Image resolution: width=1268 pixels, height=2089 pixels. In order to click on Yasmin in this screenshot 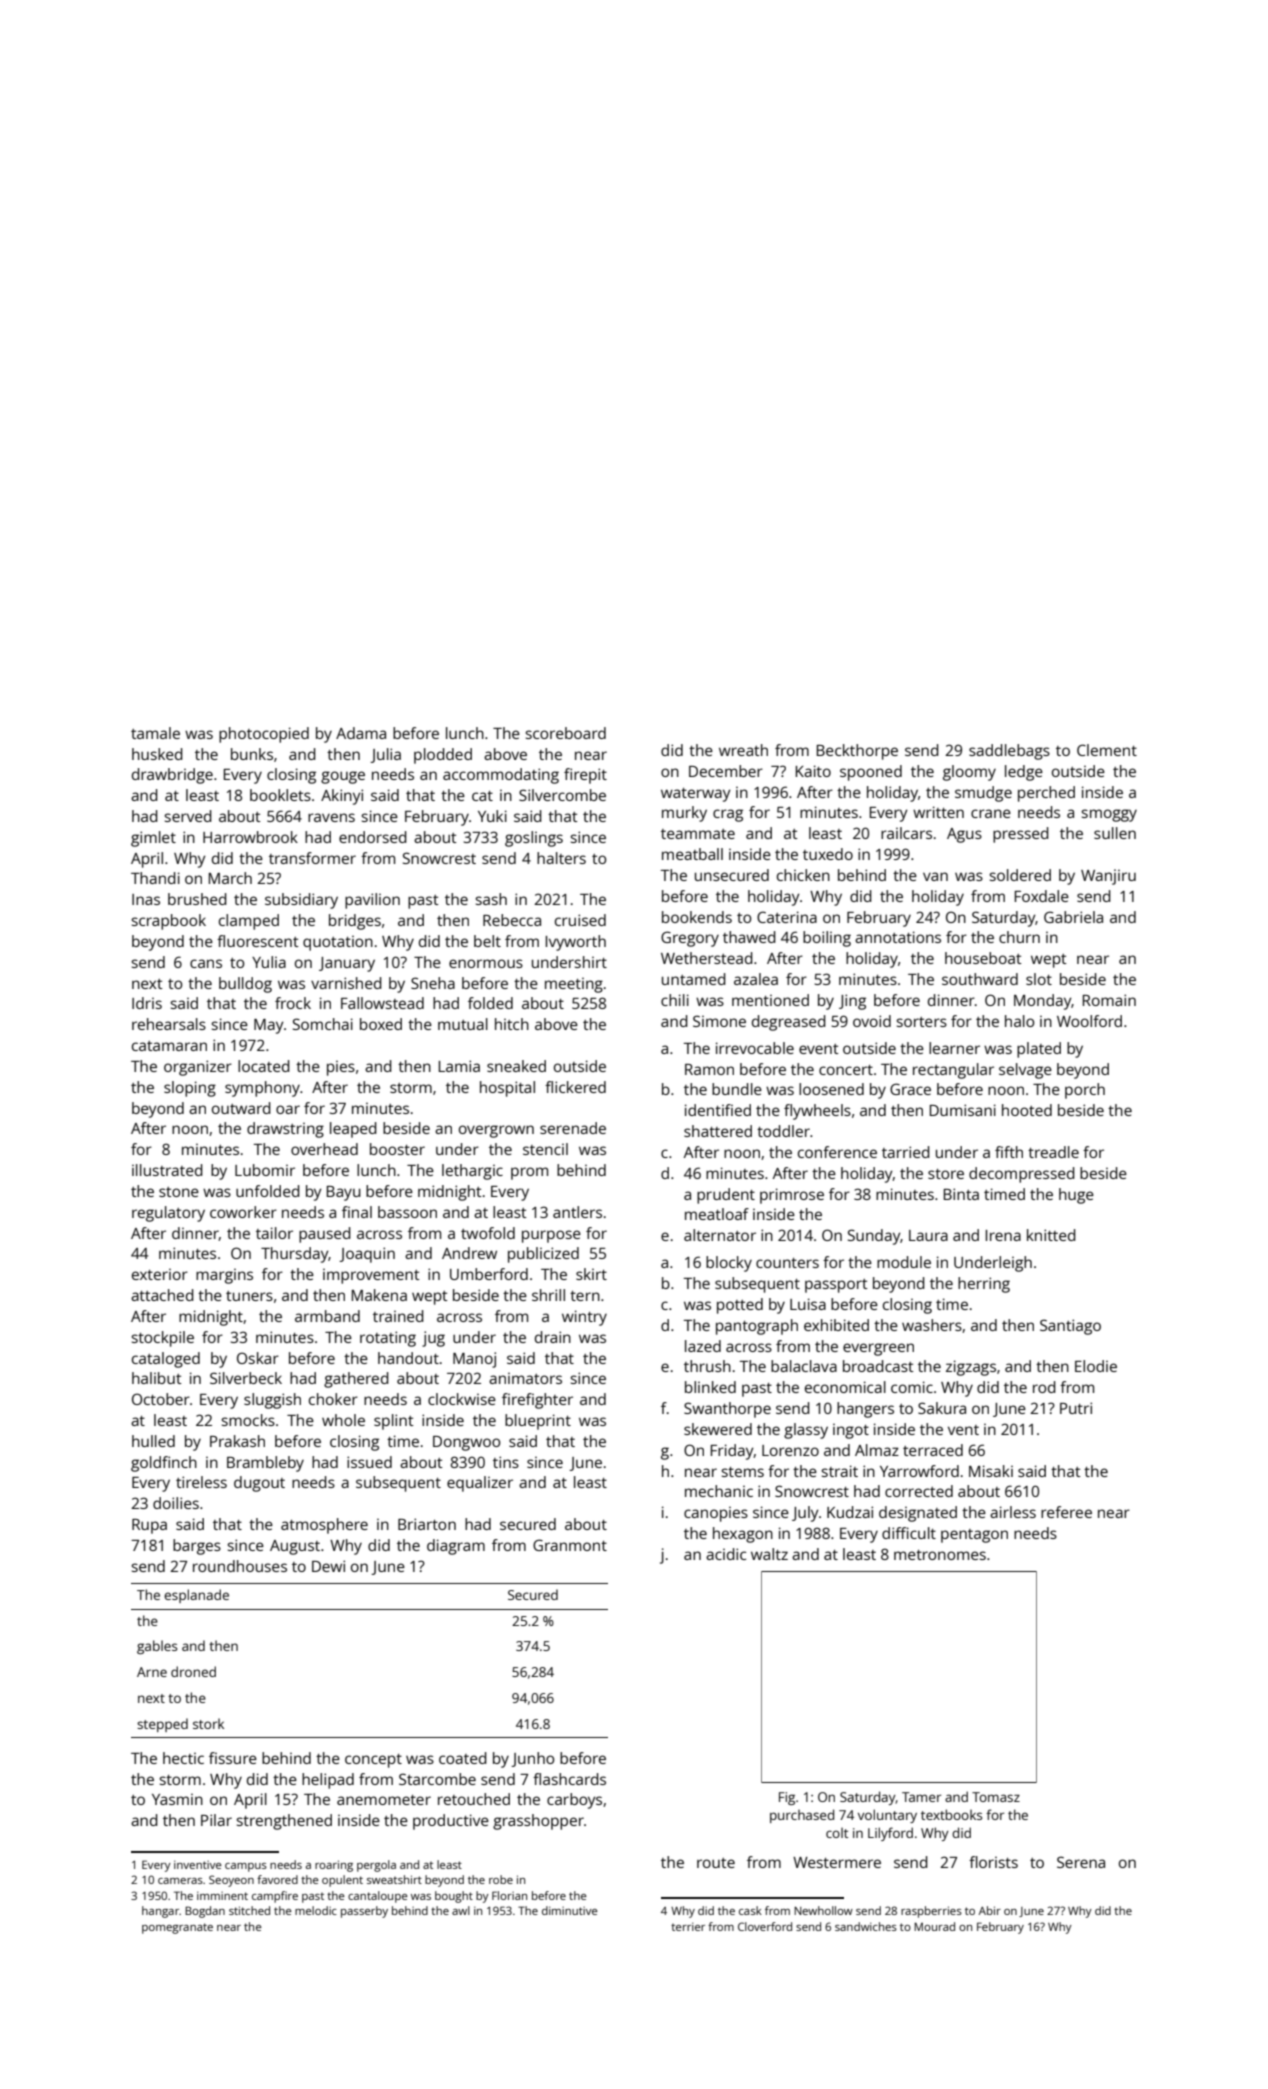, I will do `click(177, 1799)`.
